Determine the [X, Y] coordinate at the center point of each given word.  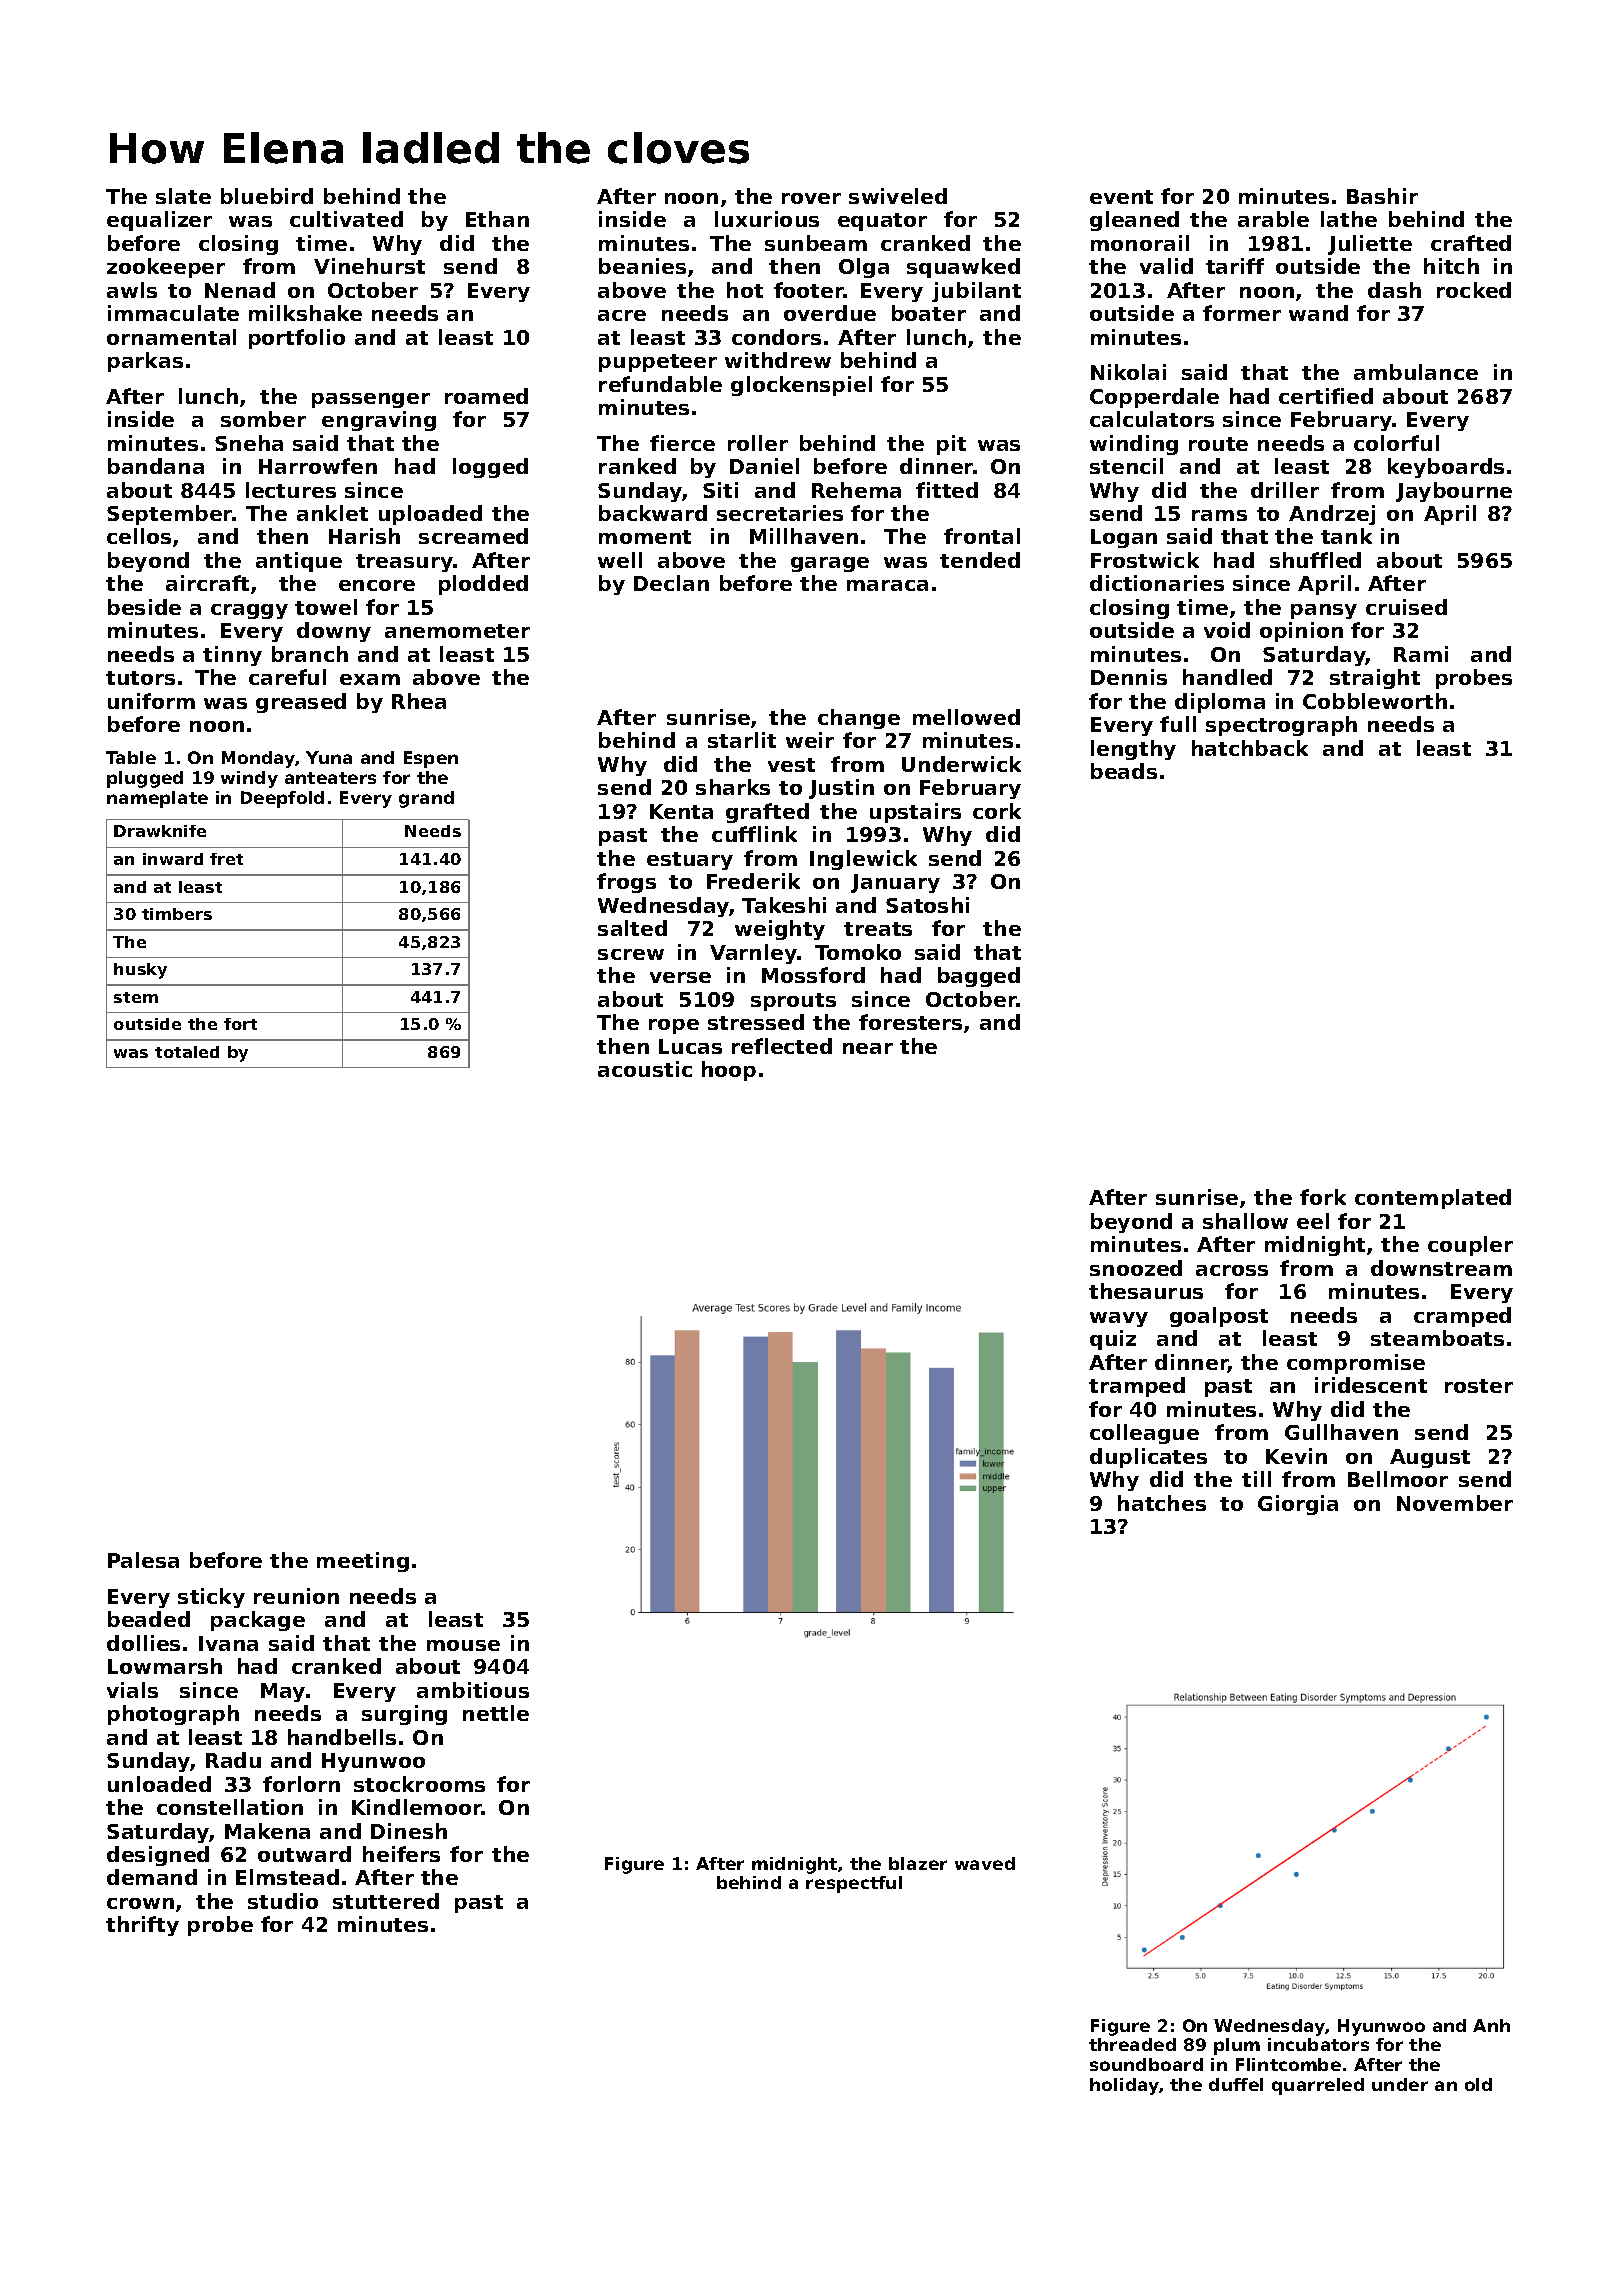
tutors [140, 678]
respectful [854, 1884]
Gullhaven [1341, 1432]
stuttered [386, 1901]
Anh [1491, 2025]
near [868, 1048]
